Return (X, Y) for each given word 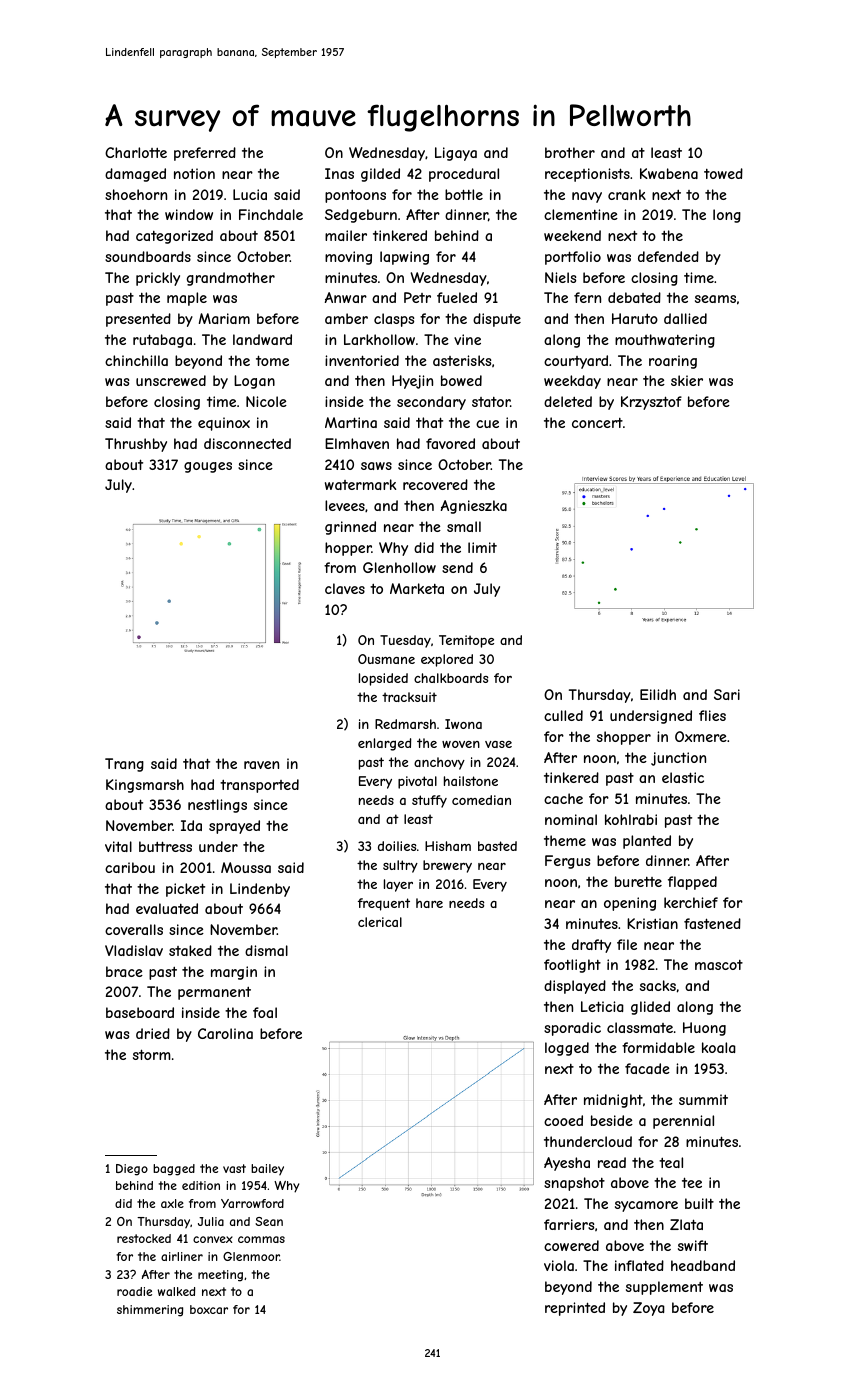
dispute (497, 320)
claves (345, 588)
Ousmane (386, 659)
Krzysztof (651, 403)
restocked (144, 1238)
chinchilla (136, 360)
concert (597, 423)
